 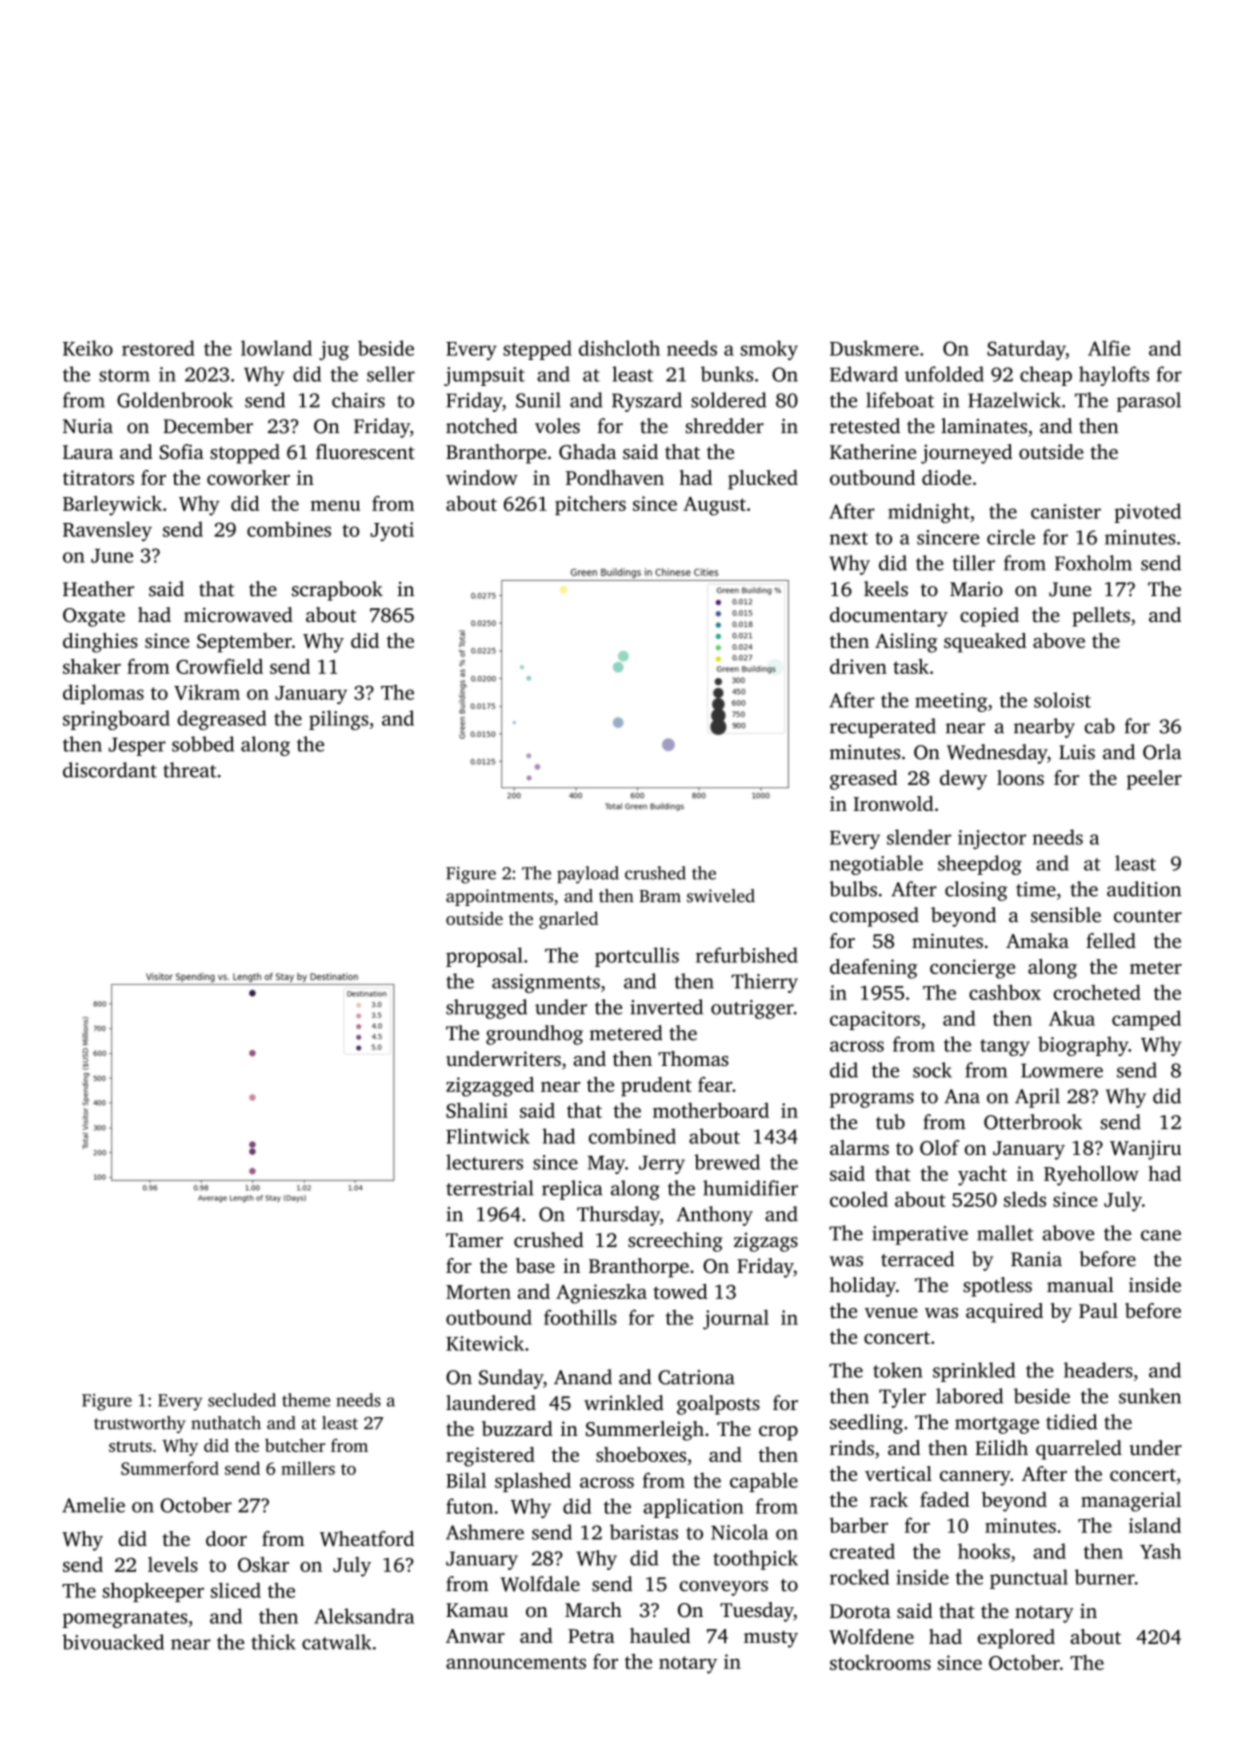 What do you see at coordinates (932, 1070) in the image?
I see `sock` at bounding box center [932, 1070].
